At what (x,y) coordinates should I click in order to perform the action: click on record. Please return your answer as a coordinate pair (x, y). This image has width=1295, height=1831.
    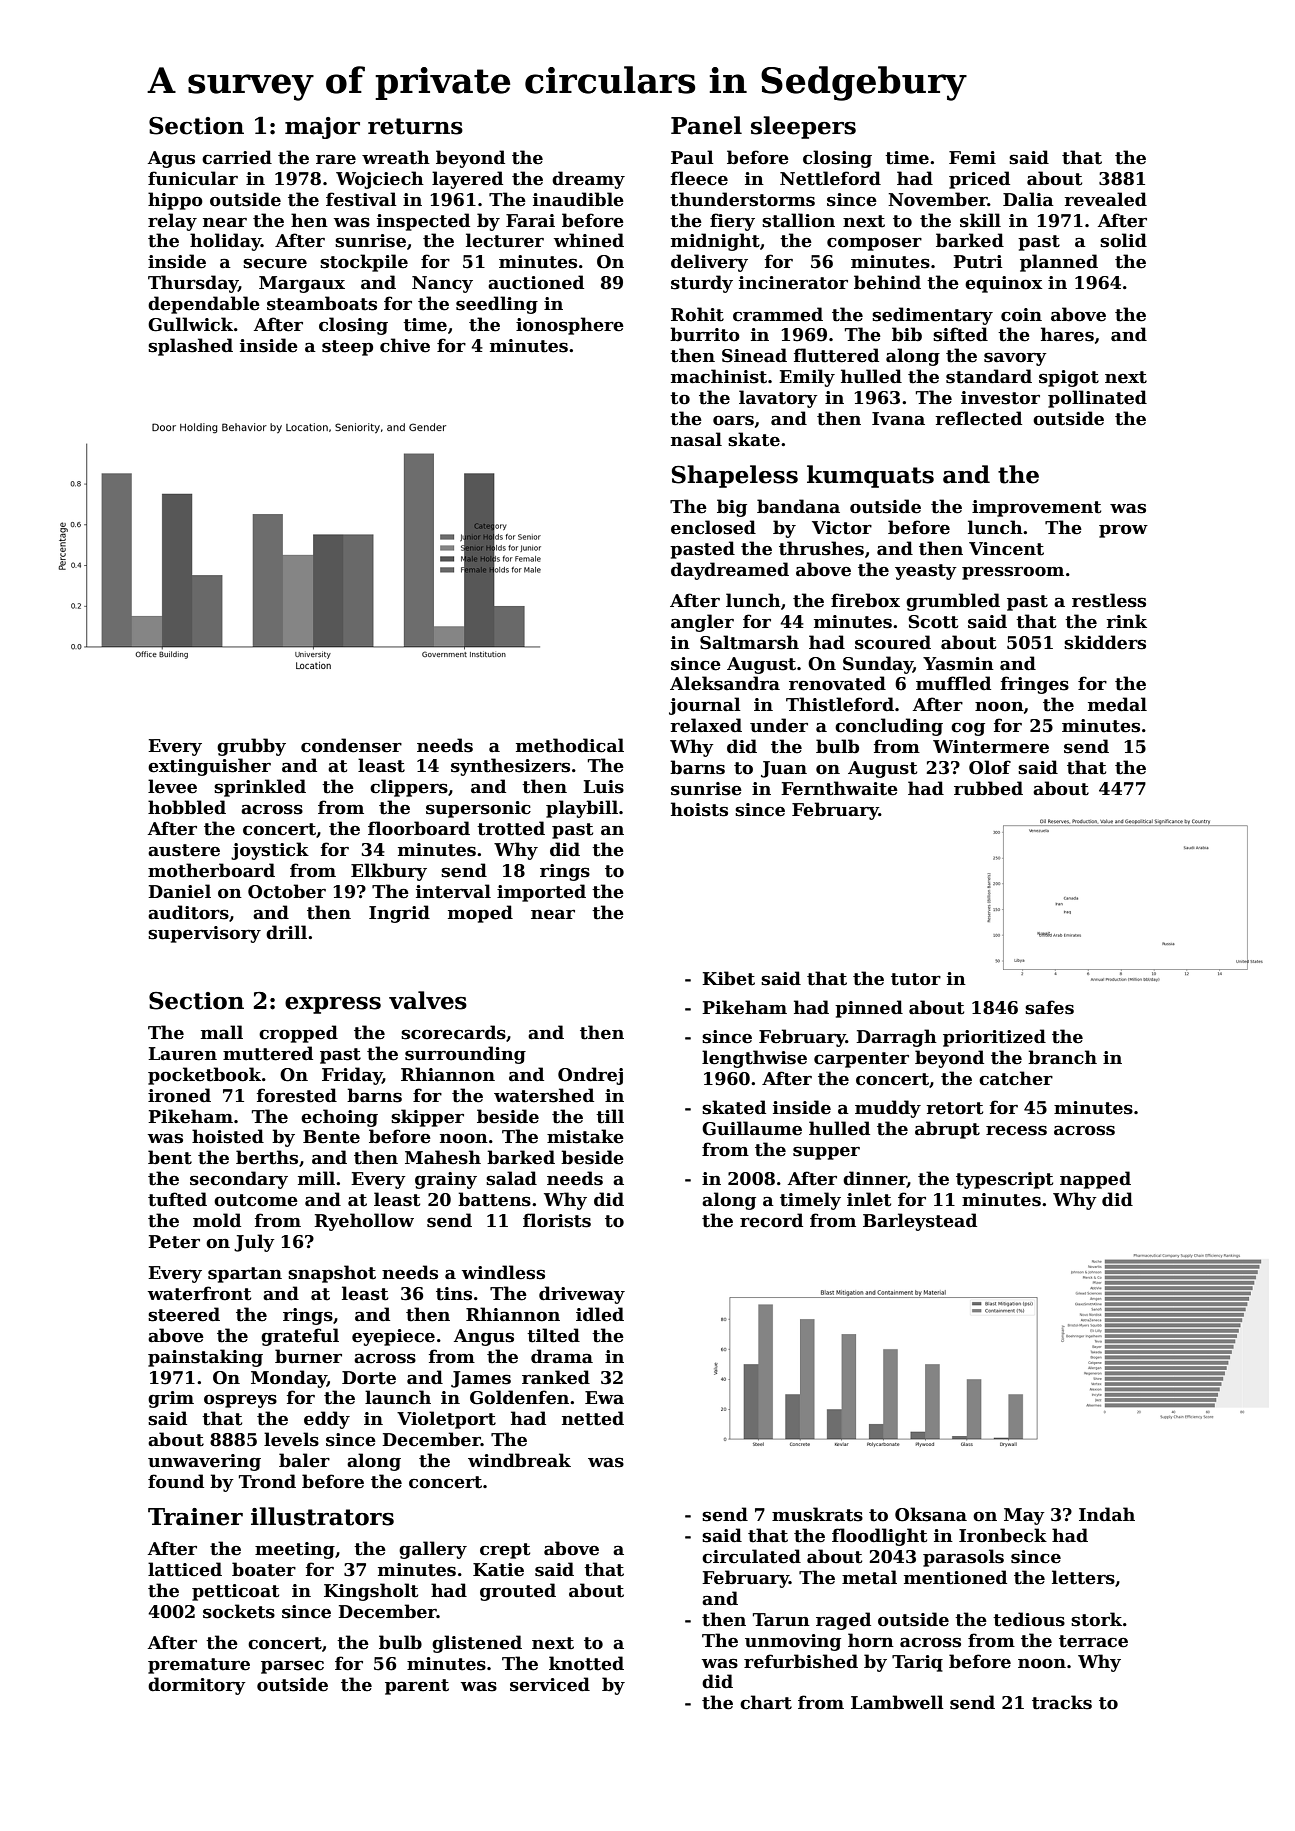
    Looking at the image, I should click on (771, 1220).
